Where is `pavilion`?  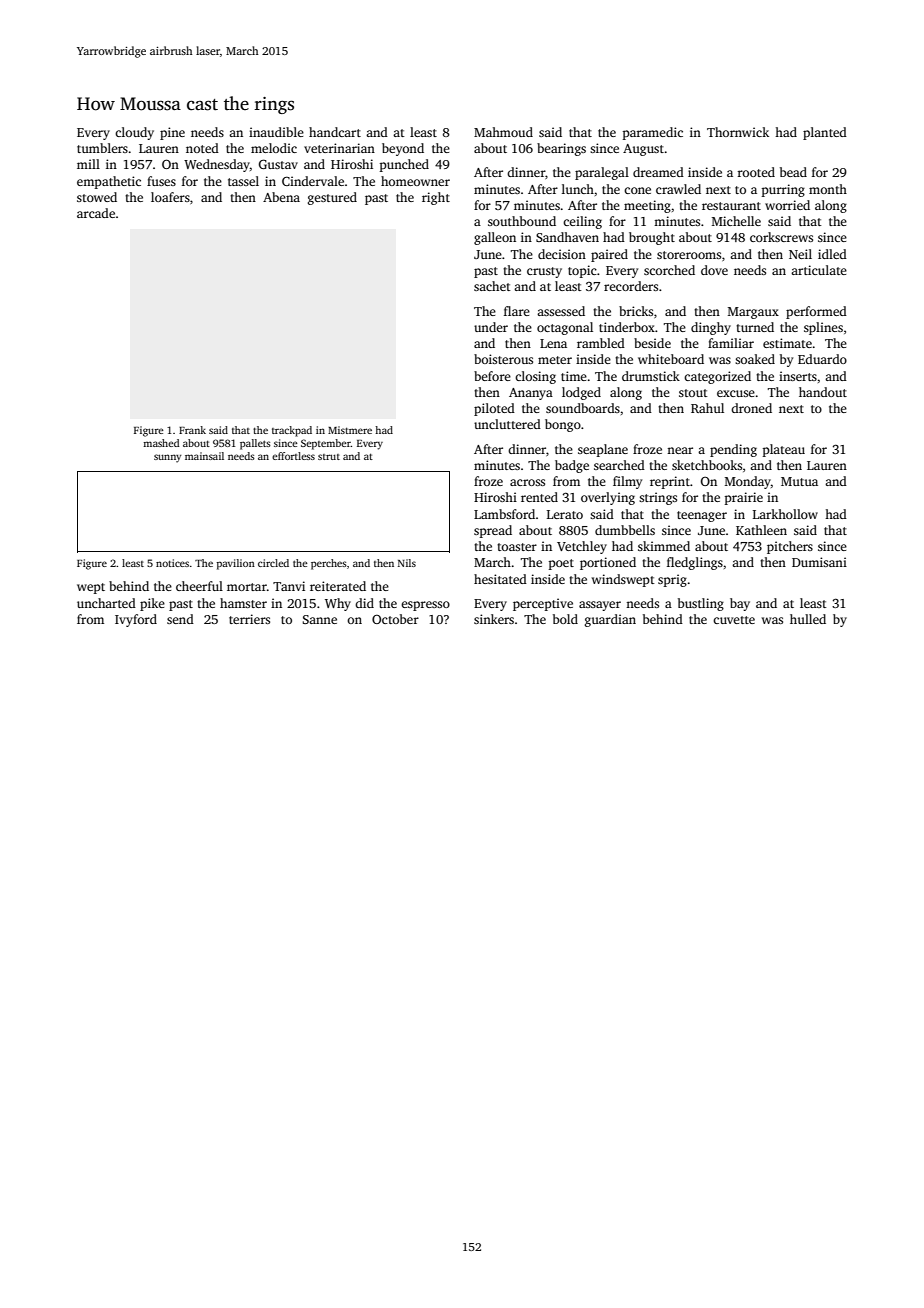 pavilion is located at coordinates (235, 564).
